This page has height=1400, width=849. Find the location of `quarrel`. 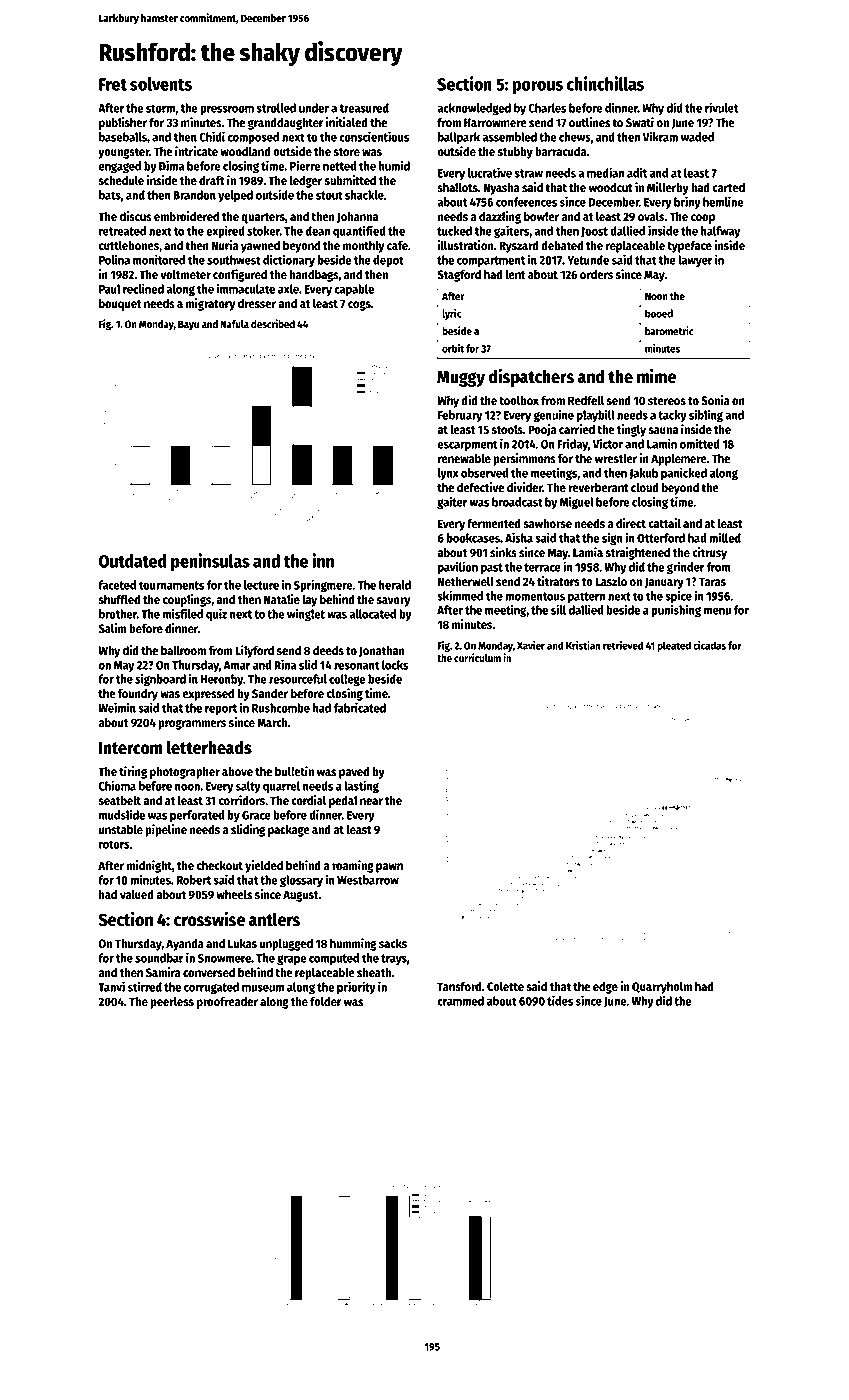

quarrel is located at coordinates (281, 787).
